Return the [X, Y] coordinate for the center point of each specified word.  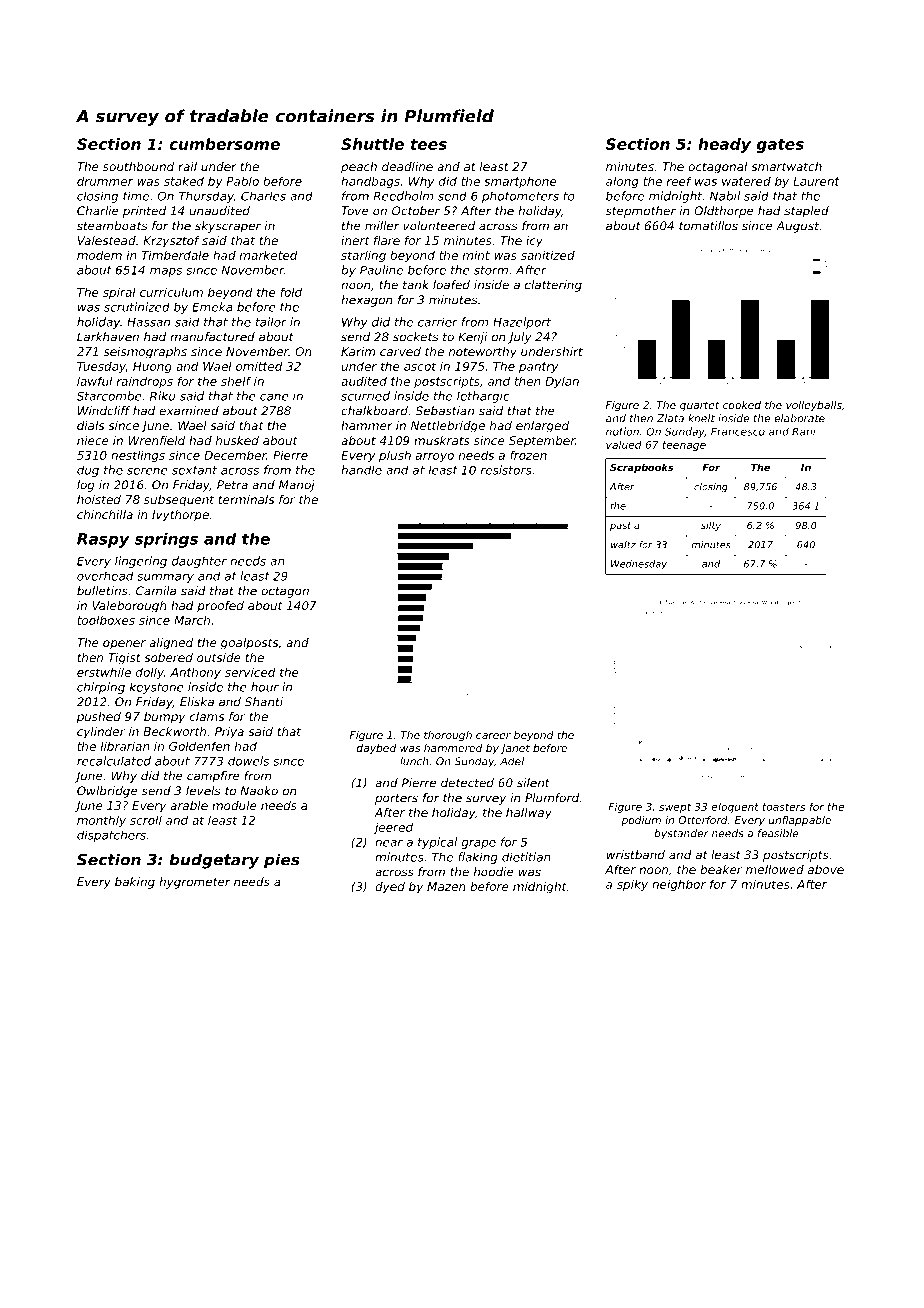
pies [282, 861]
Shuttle [372, 144]
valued [624, 445]
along [622, 182]
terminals [246, 499]
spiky [632, 885]
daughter [199, 562]
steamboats [112, 226]
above [826, 869]
